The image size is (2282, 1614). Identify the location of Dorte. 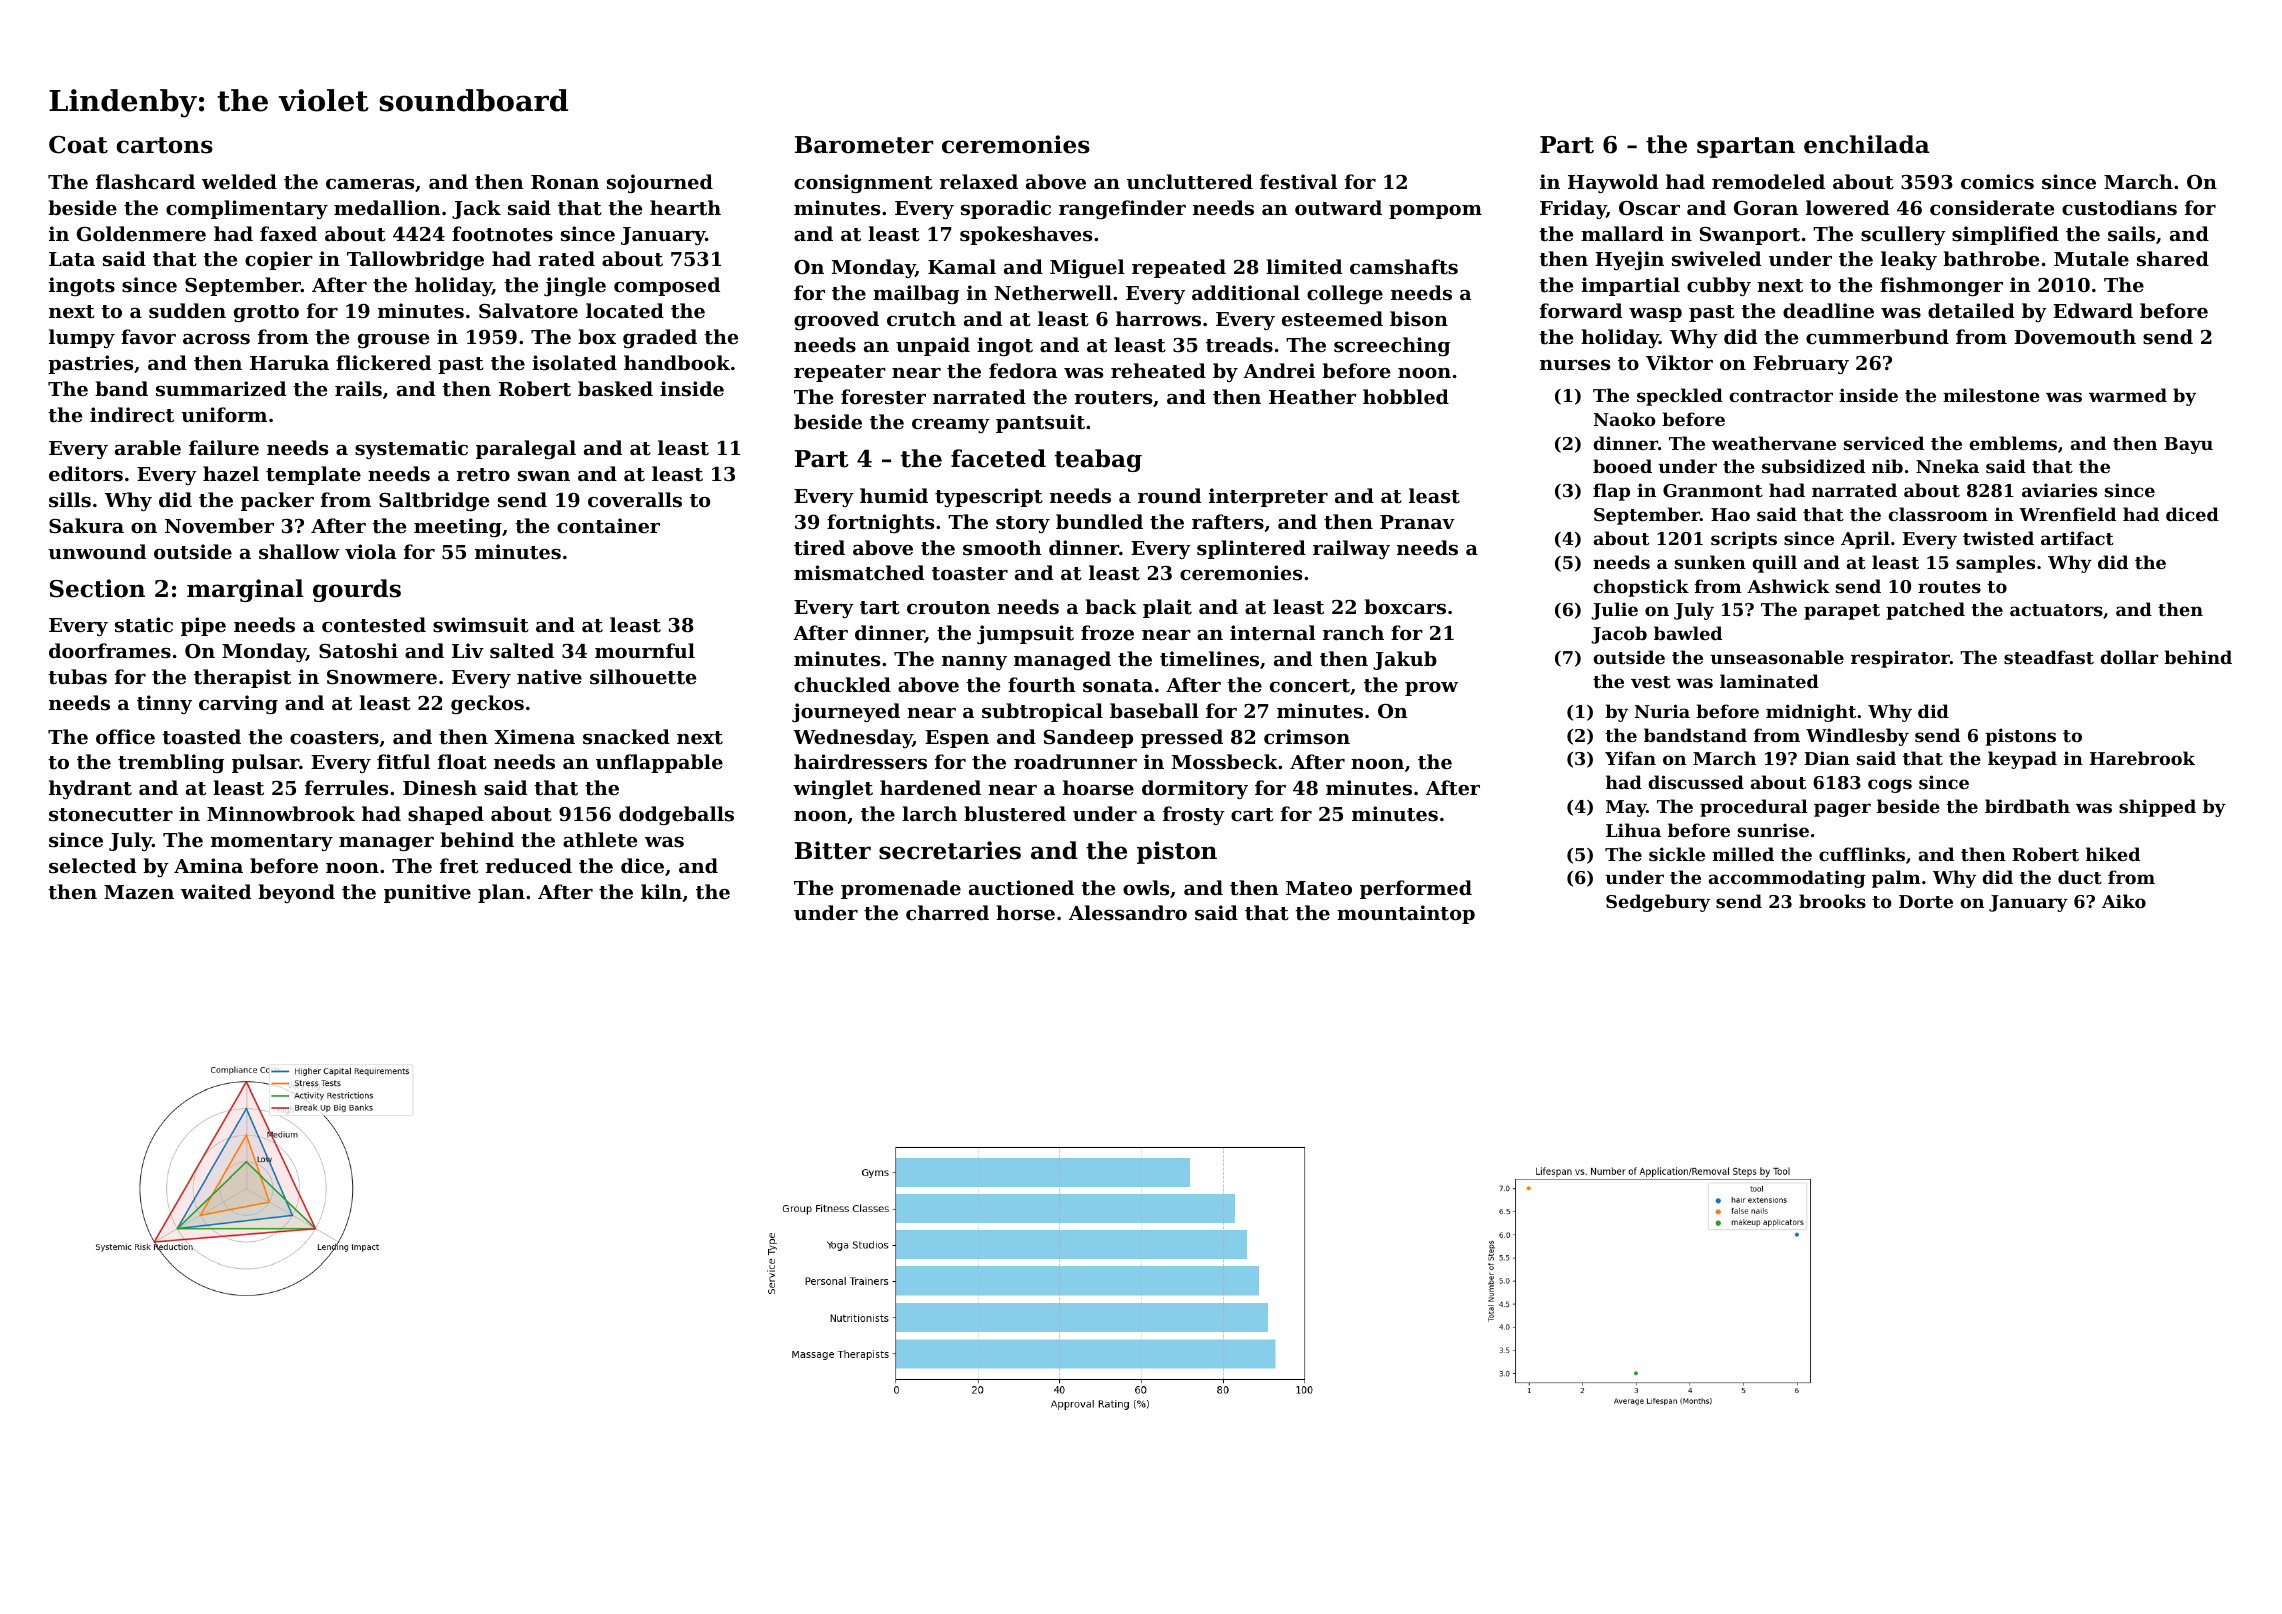
(1926, 901).
